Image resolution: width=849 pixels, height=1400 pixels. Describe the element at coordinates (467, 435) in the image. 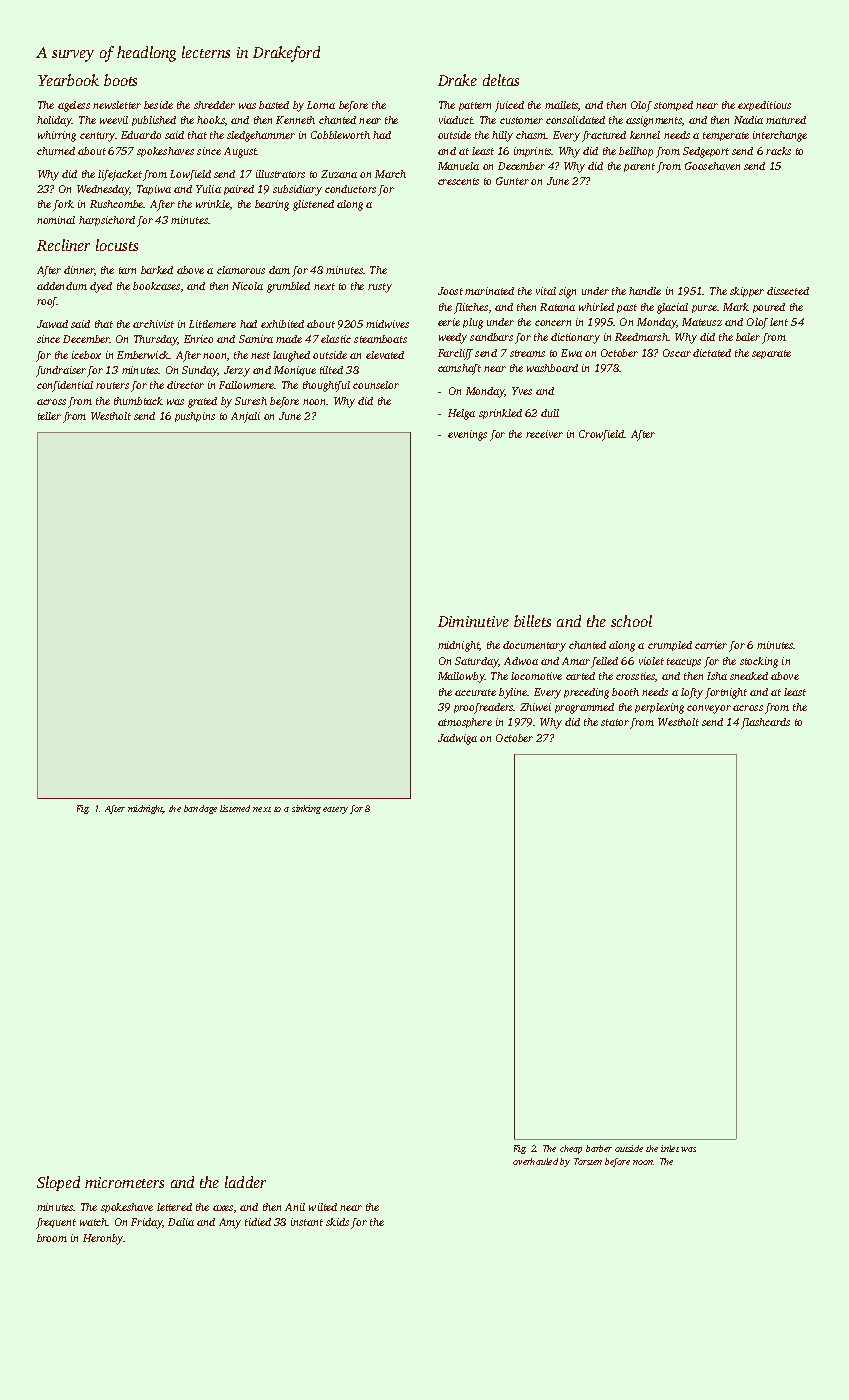

I see `evenings` at that location.
